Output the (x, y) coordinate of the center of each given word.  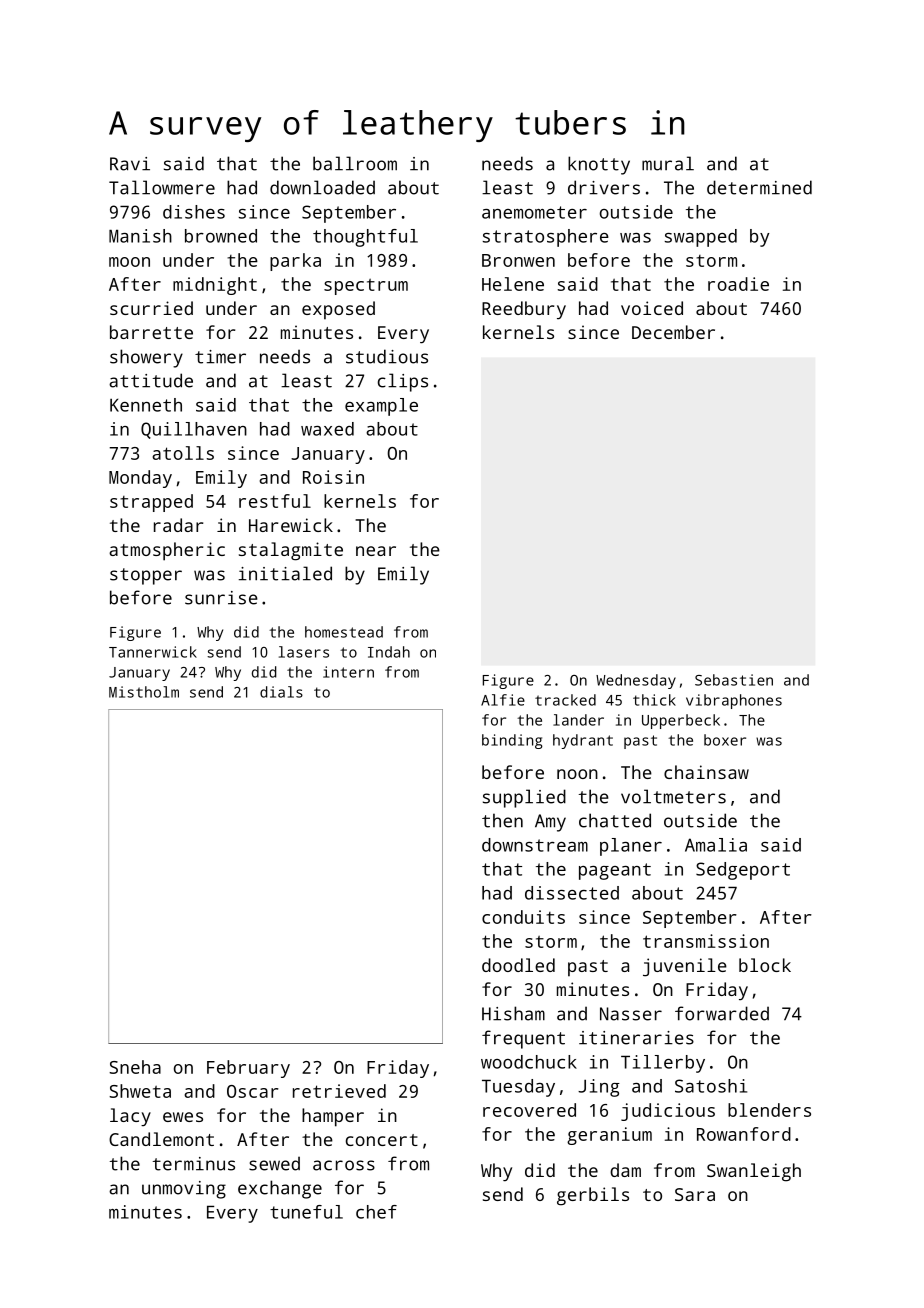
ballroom (355, 163)
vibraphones (734, 701)
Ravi (130, 164)
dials (281, 692)
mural (668, 163)
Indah (389, 652)
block (765, 965)
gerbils (593, 1196)
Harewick (291, 525)
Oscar (253, 1091)
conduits (523, 917)
